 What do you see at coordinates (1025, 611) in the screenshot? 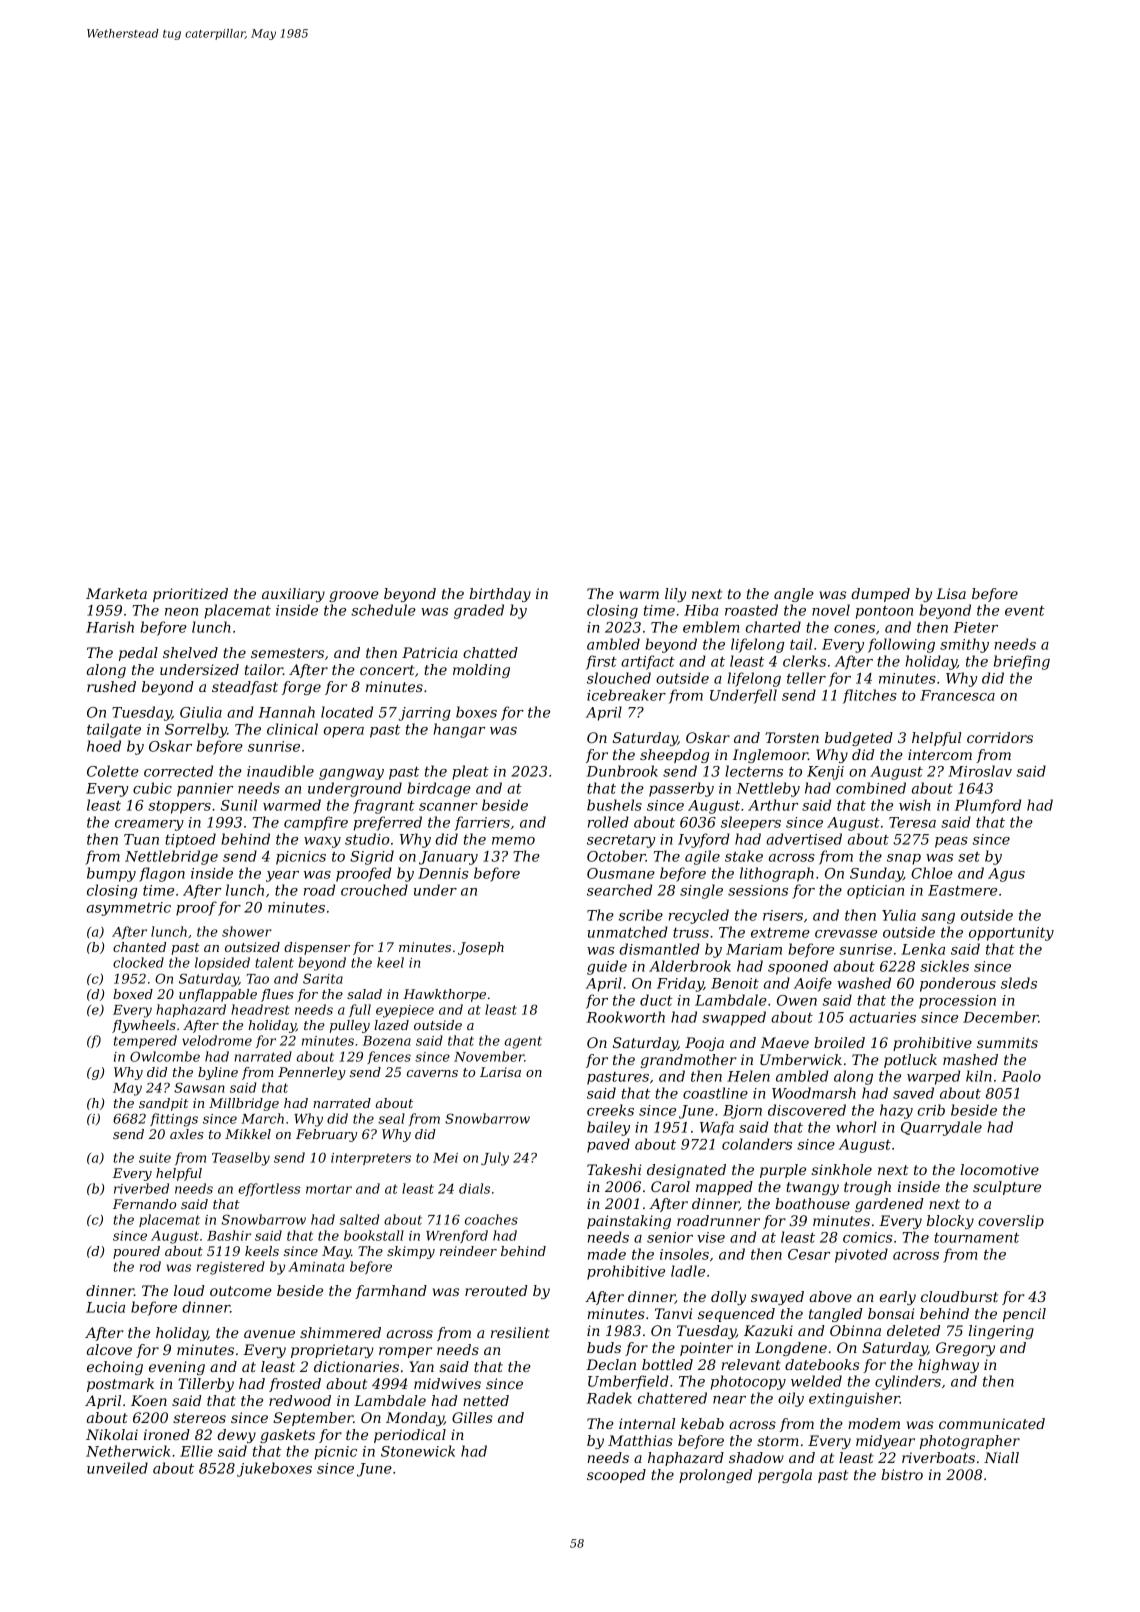
I see `event` at bounding box center [1025, 611].
